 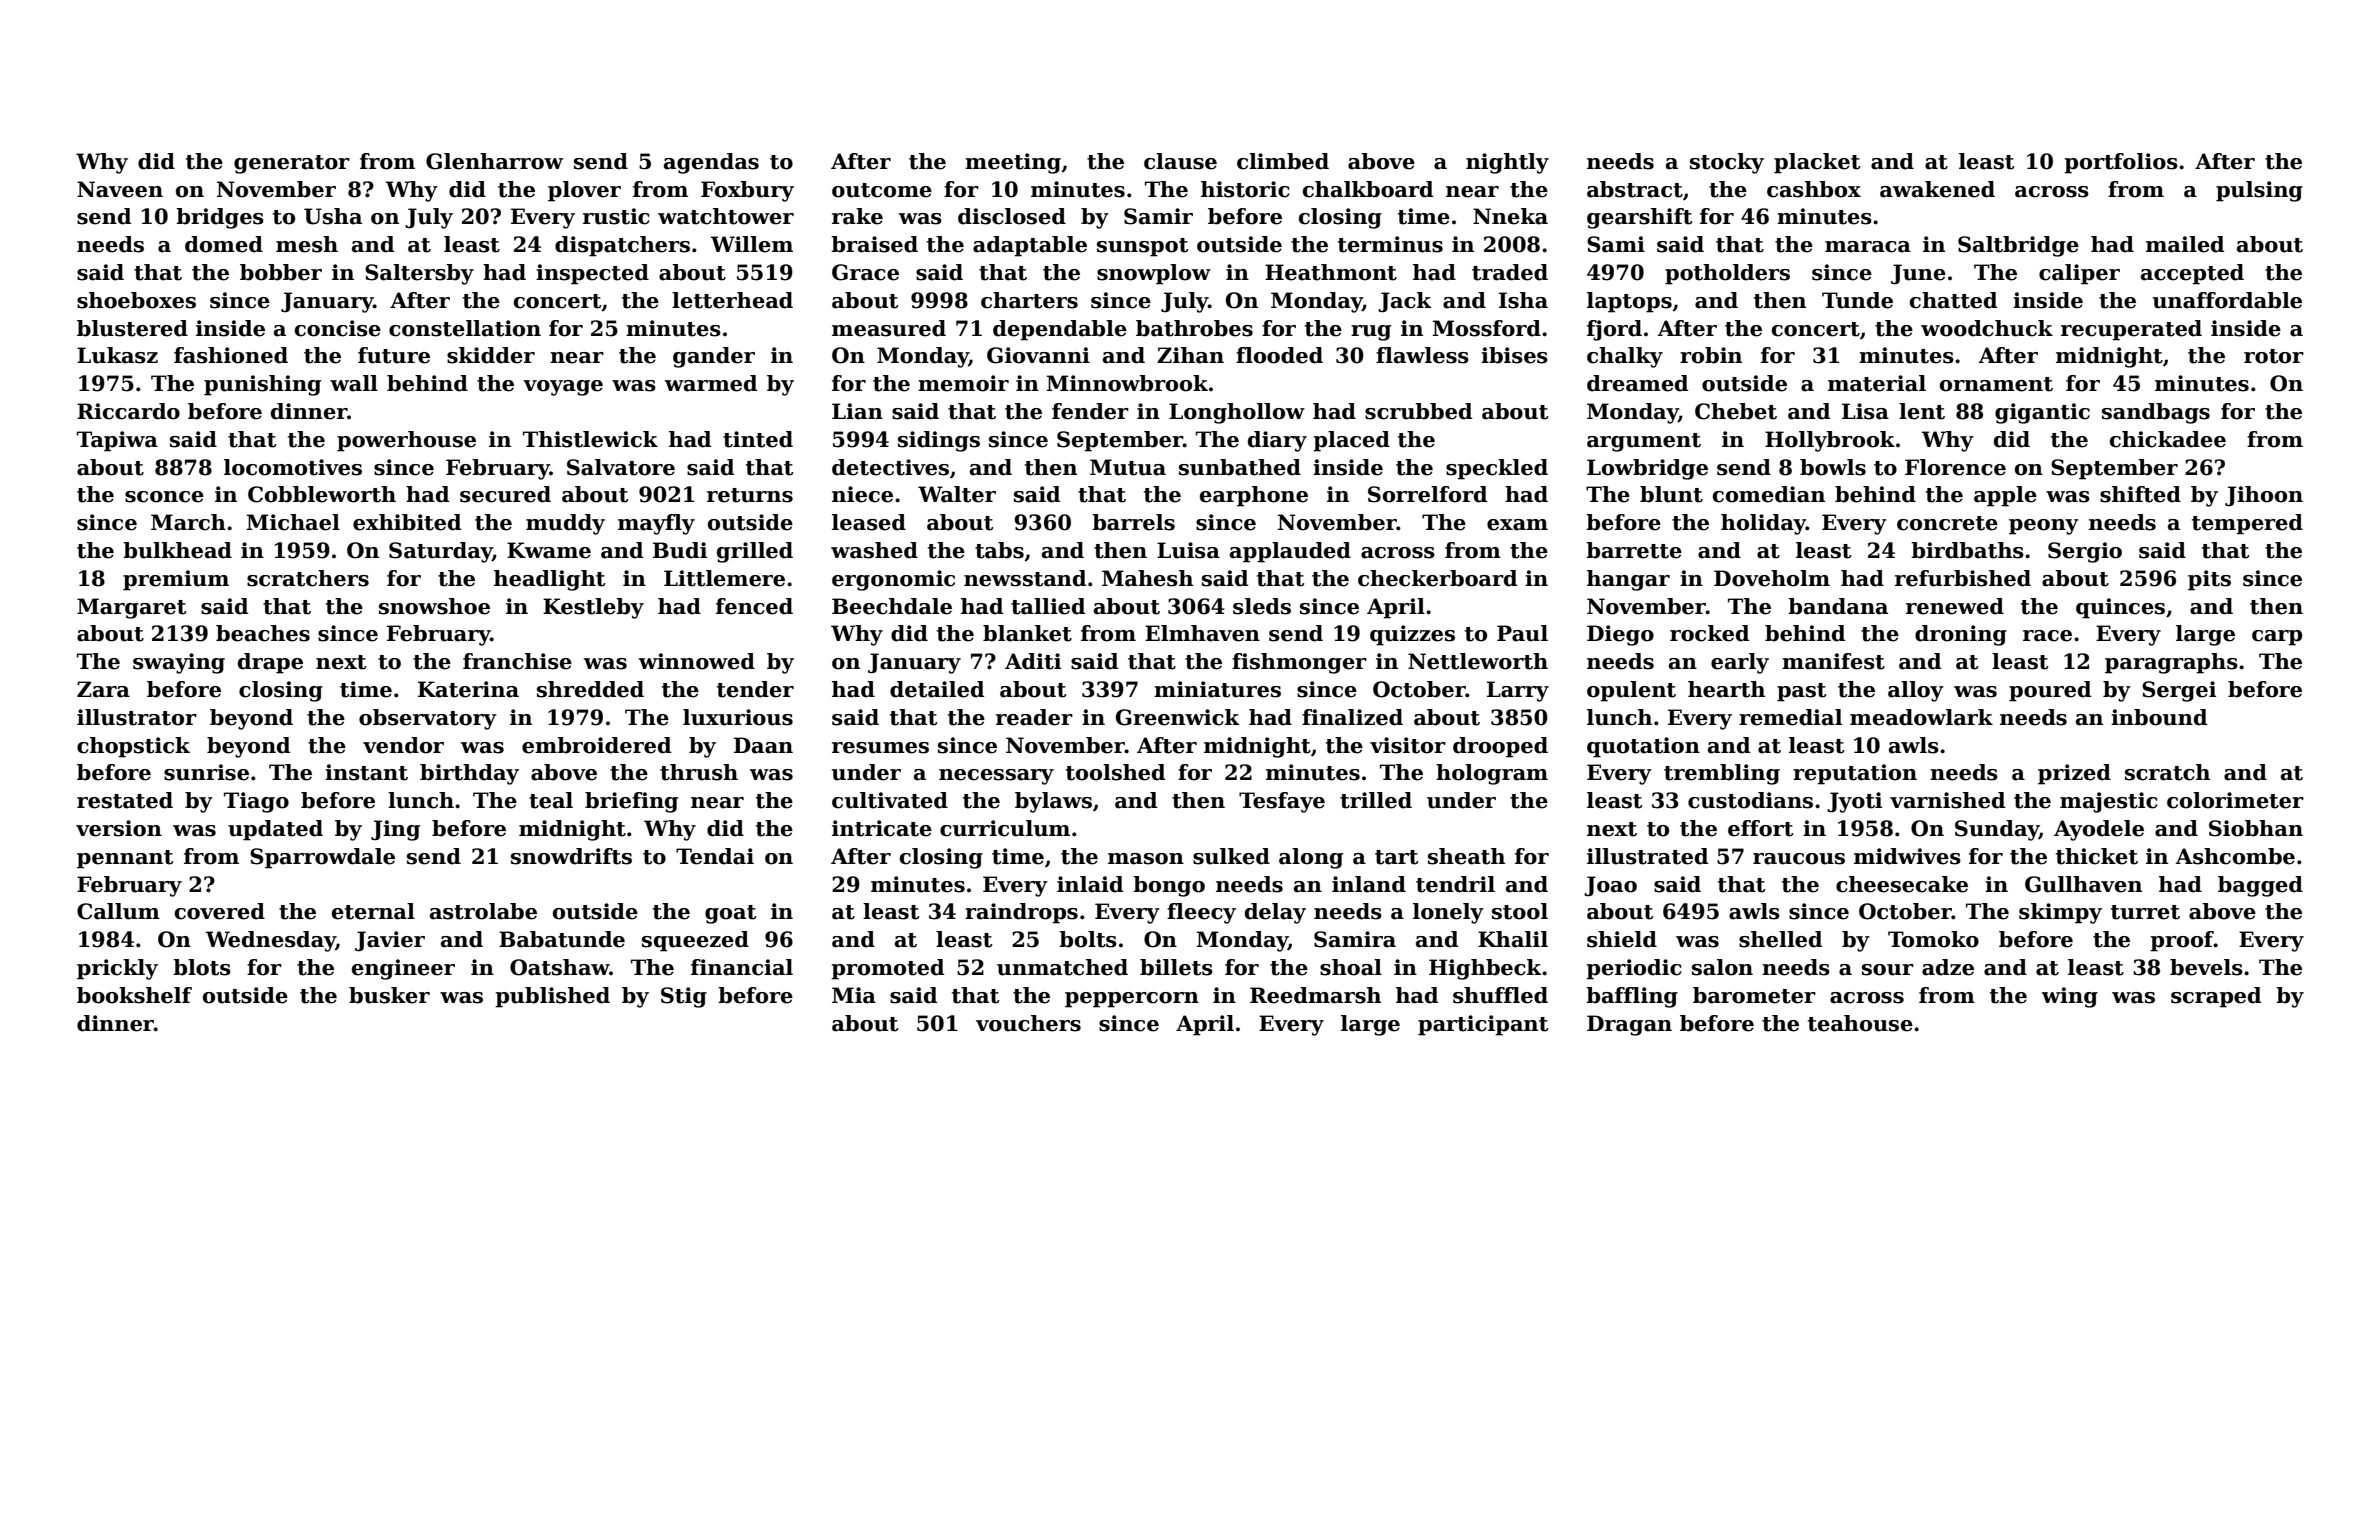 I want to click on Doveholm, so click(x=1772, y=578).
